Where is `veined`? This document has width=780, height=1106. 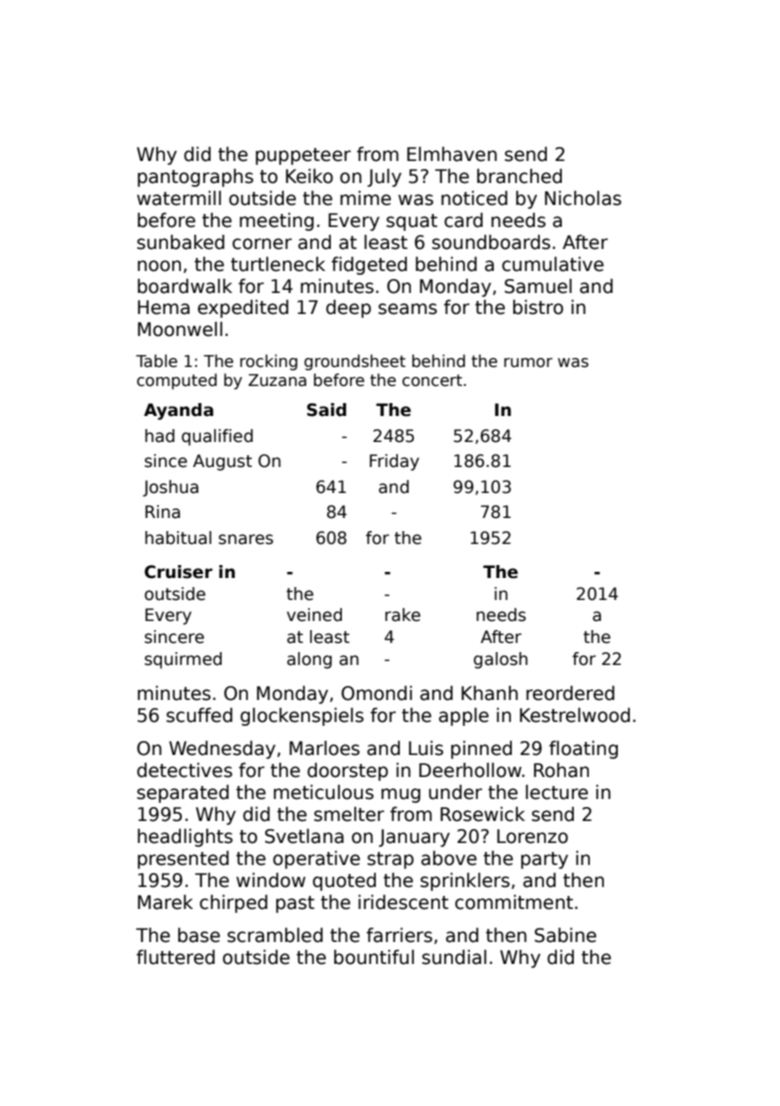 veined is located at coordinates (314, 615).
